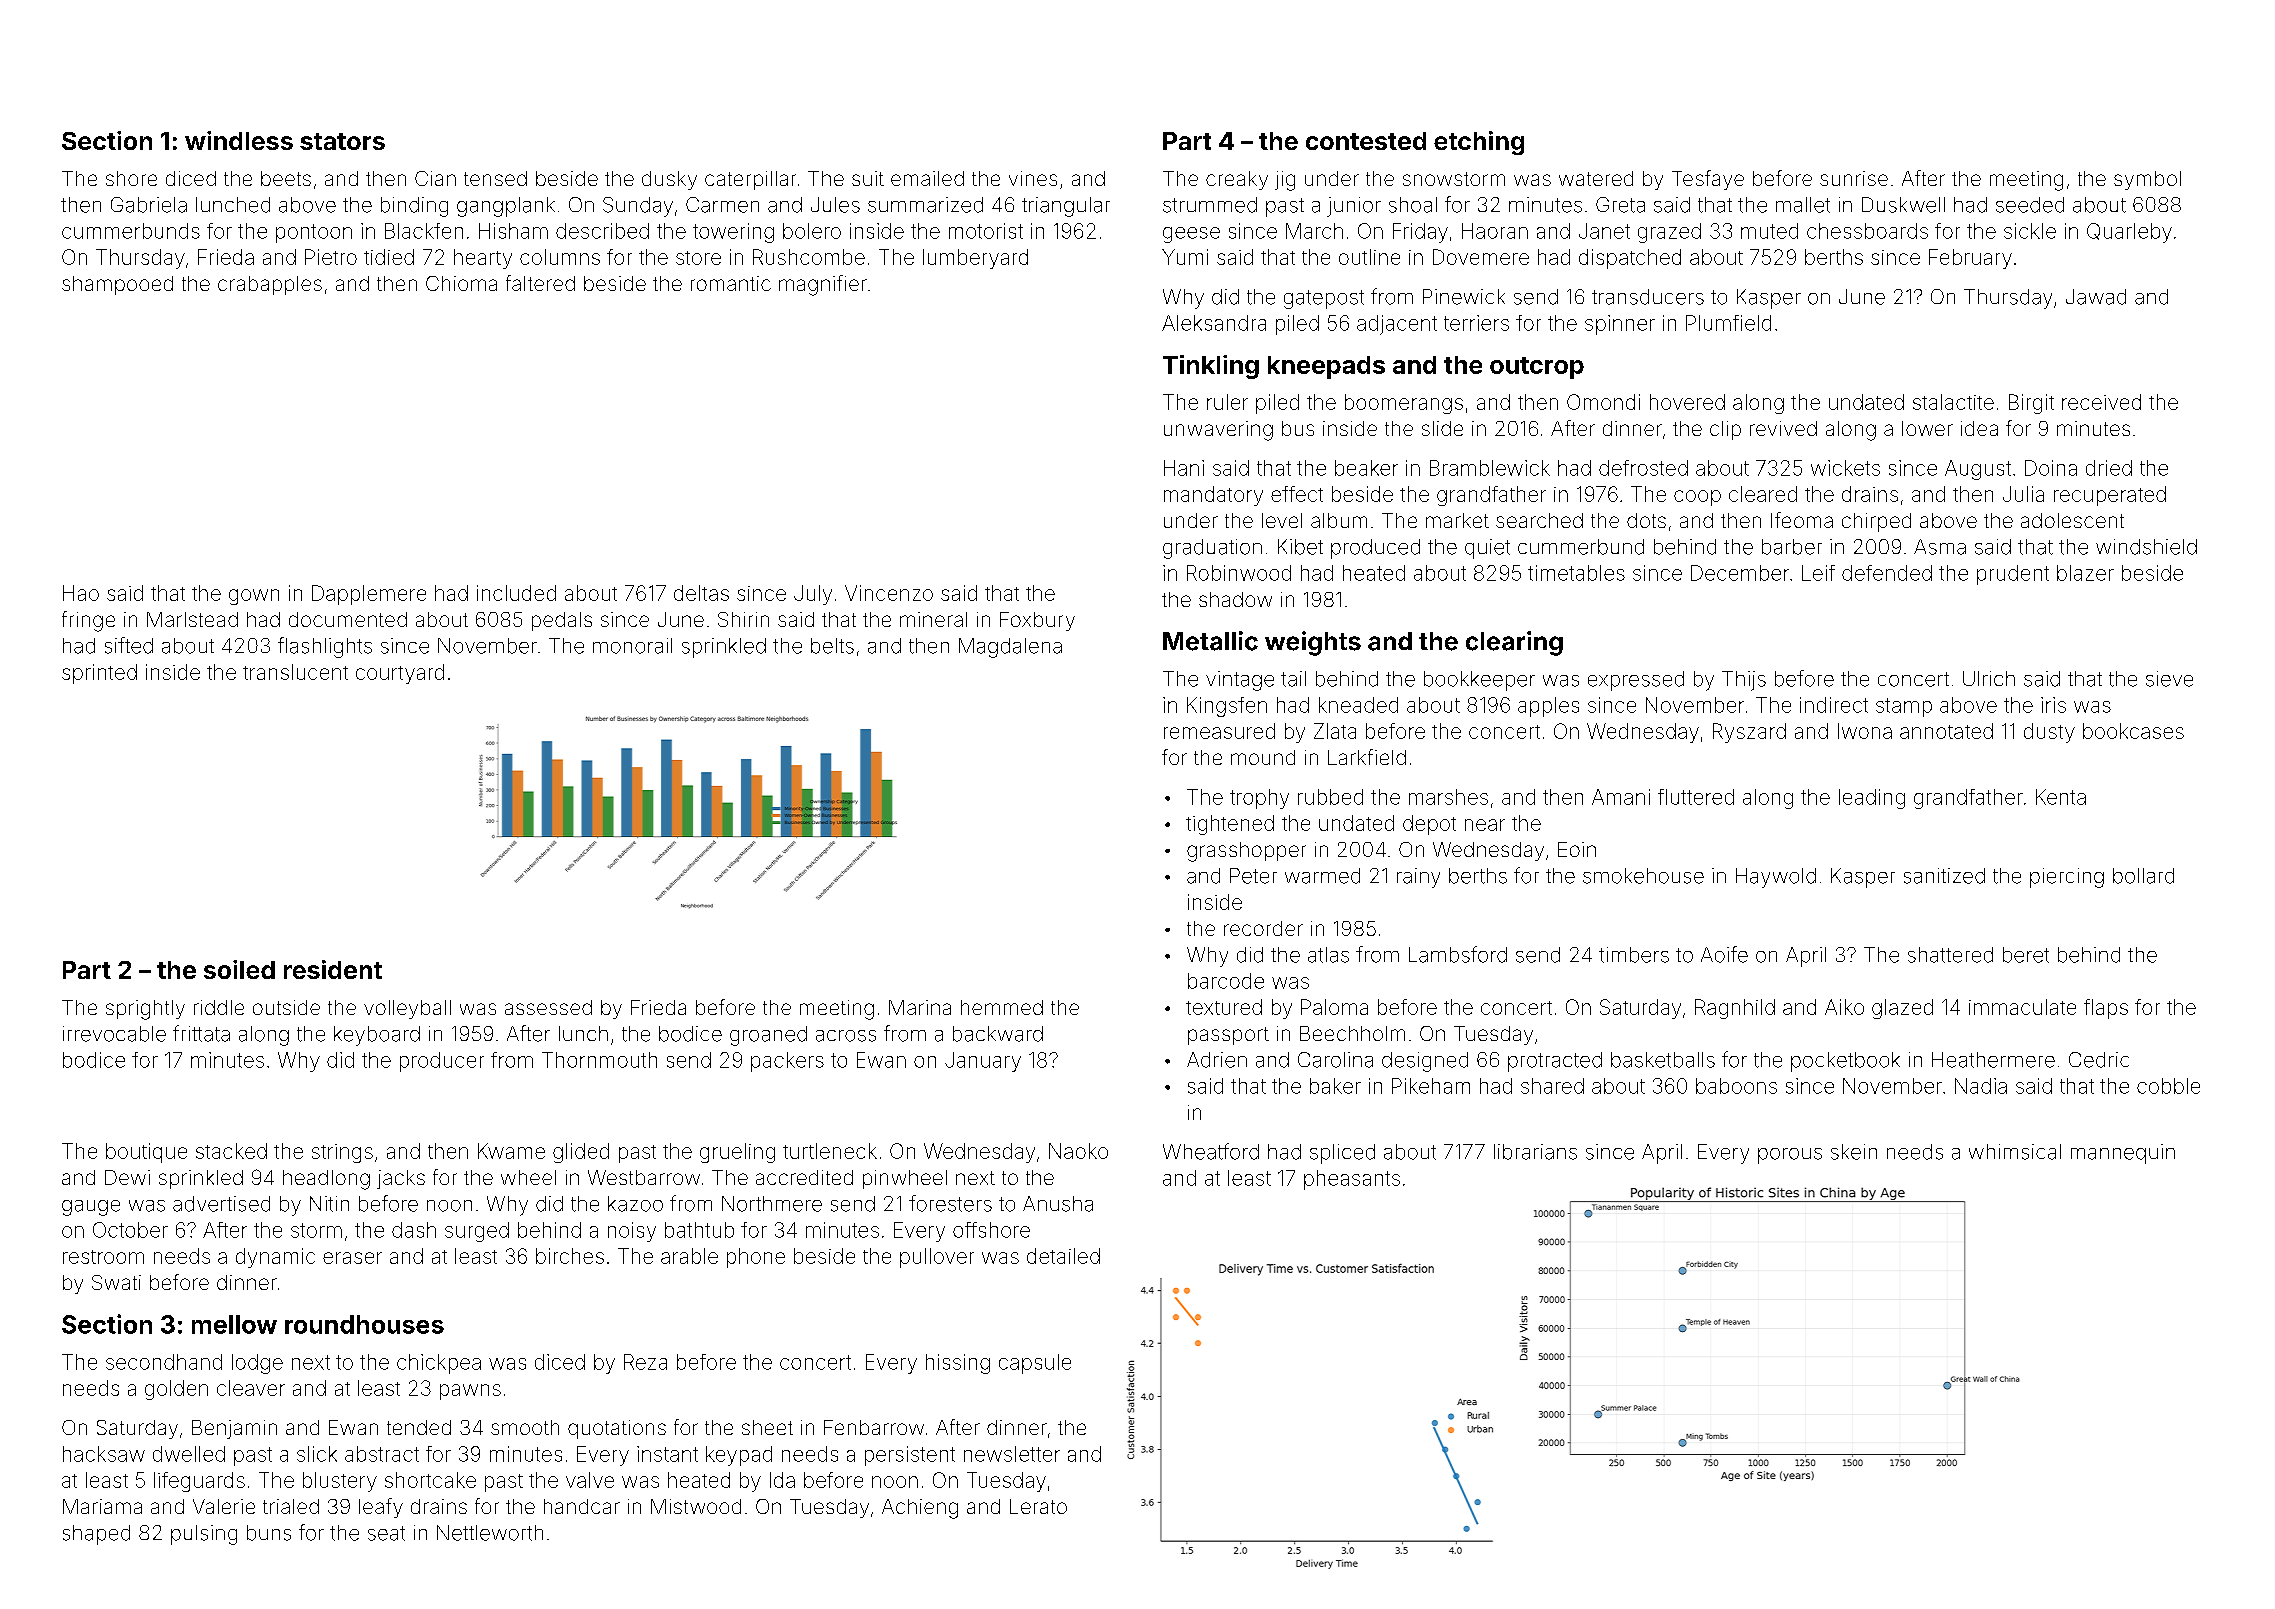 This document has width=2275, height=1609. I want to click on columns, so click(560, 257).
